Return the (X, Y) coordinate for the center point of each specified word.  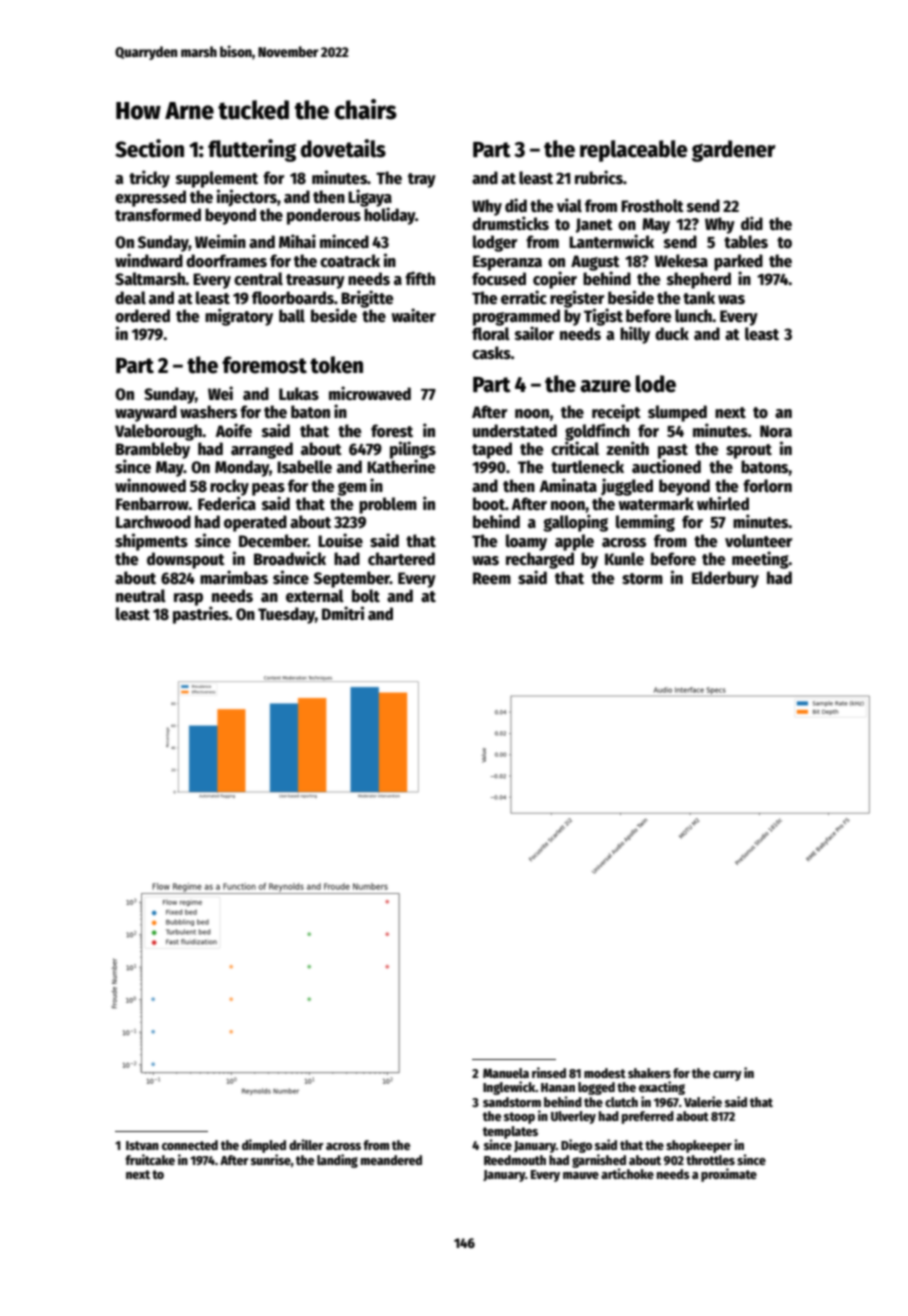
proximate (729, 1175)
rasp (188, 599)
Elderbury (725, 579)
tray (422, 180)
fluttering (252, 150)
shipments (151, 542)
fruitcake (150, 1159)
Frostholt (652, 206)
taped (492, 450)
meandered (391, 1160)
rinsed (549, 1072)
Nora (776, 431)
